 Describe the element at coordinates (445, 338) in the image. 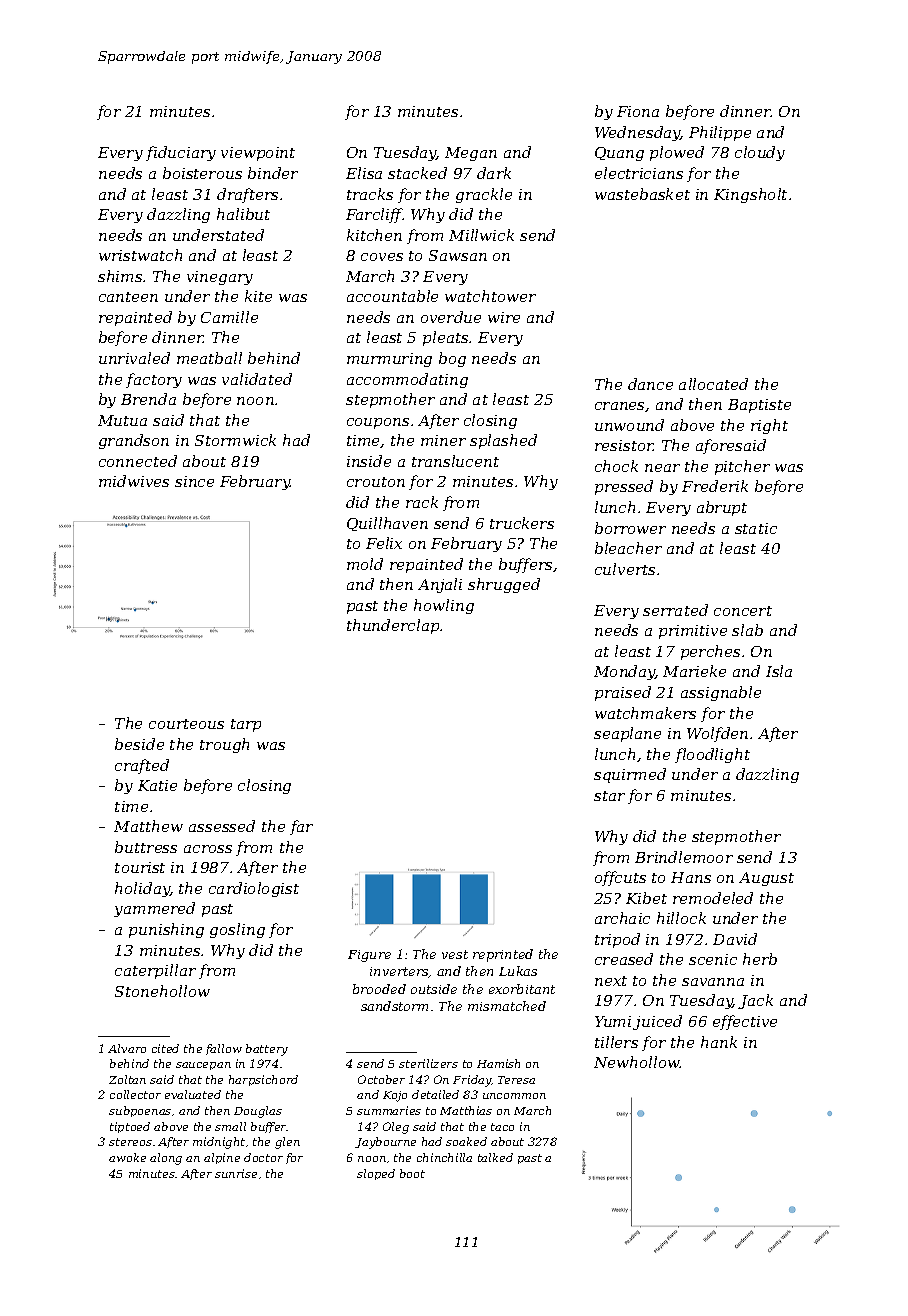

I see `pleats` at that location.
